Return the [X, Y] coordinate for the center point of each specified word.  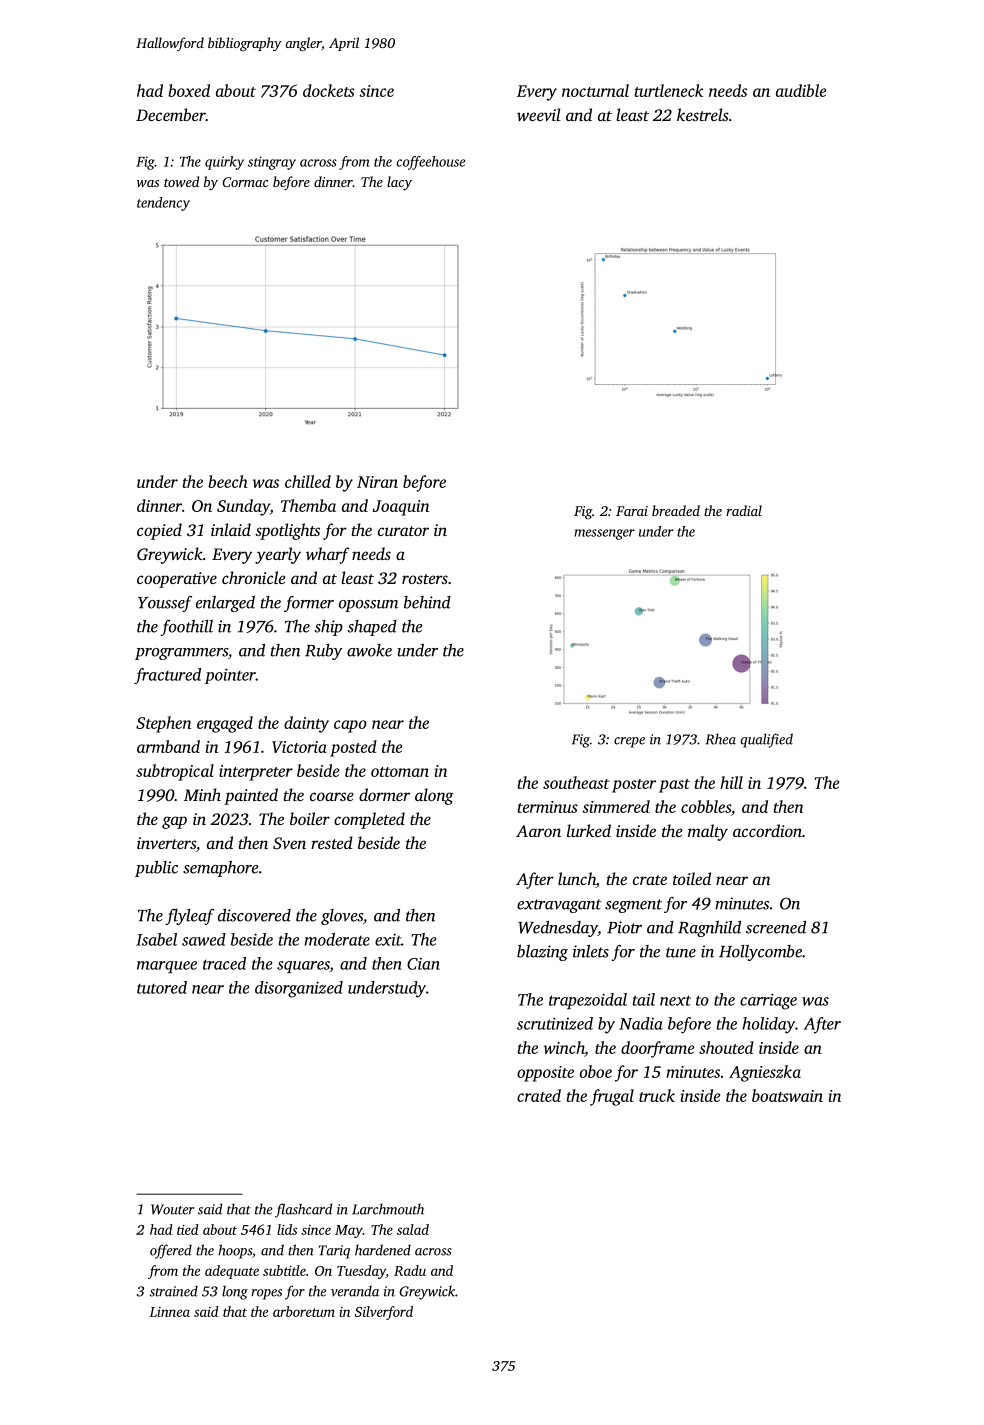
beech [228, 481]
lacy [399, 183]
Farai [632, 511]
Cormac [245, 182]
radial [744, 510]
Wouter [172, 1209]
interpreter [256, 773]
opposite [545, 1074]
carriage [768, 1001]
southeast [576, 782]
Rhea [720, 739]
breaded [676, 510]
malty [708, 832]
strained [174, 1291]
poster [634, 786]
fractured [167, 676]
